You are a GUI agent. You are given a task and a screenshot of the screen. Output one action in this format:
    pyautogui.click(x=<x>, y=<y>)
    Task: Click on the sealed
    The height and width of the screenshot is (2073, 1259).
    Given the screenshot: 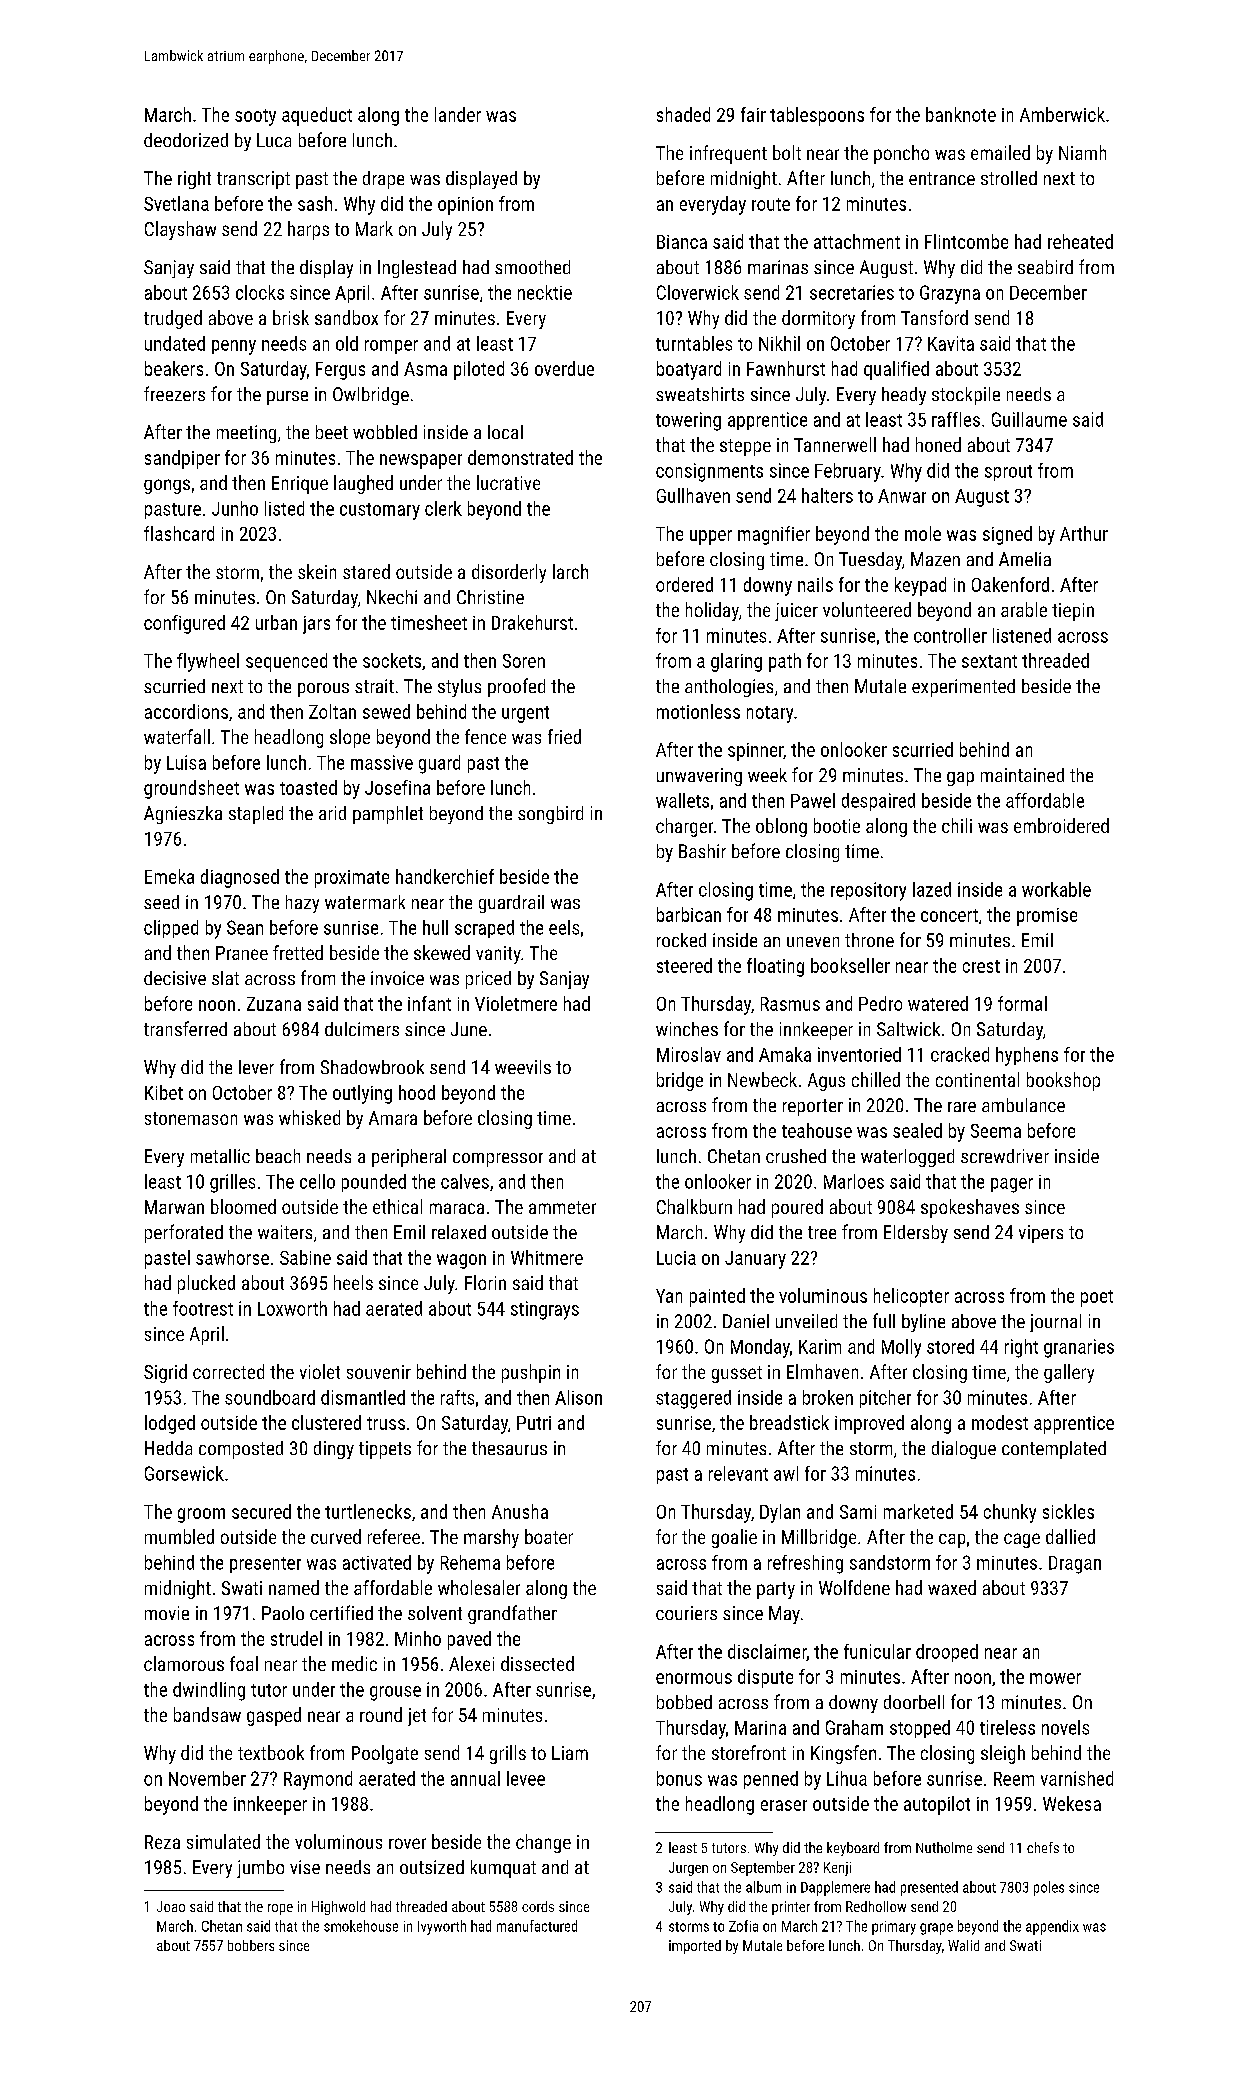 What is the action you would take?
    pyautogui.click(x=917, y=1130)
